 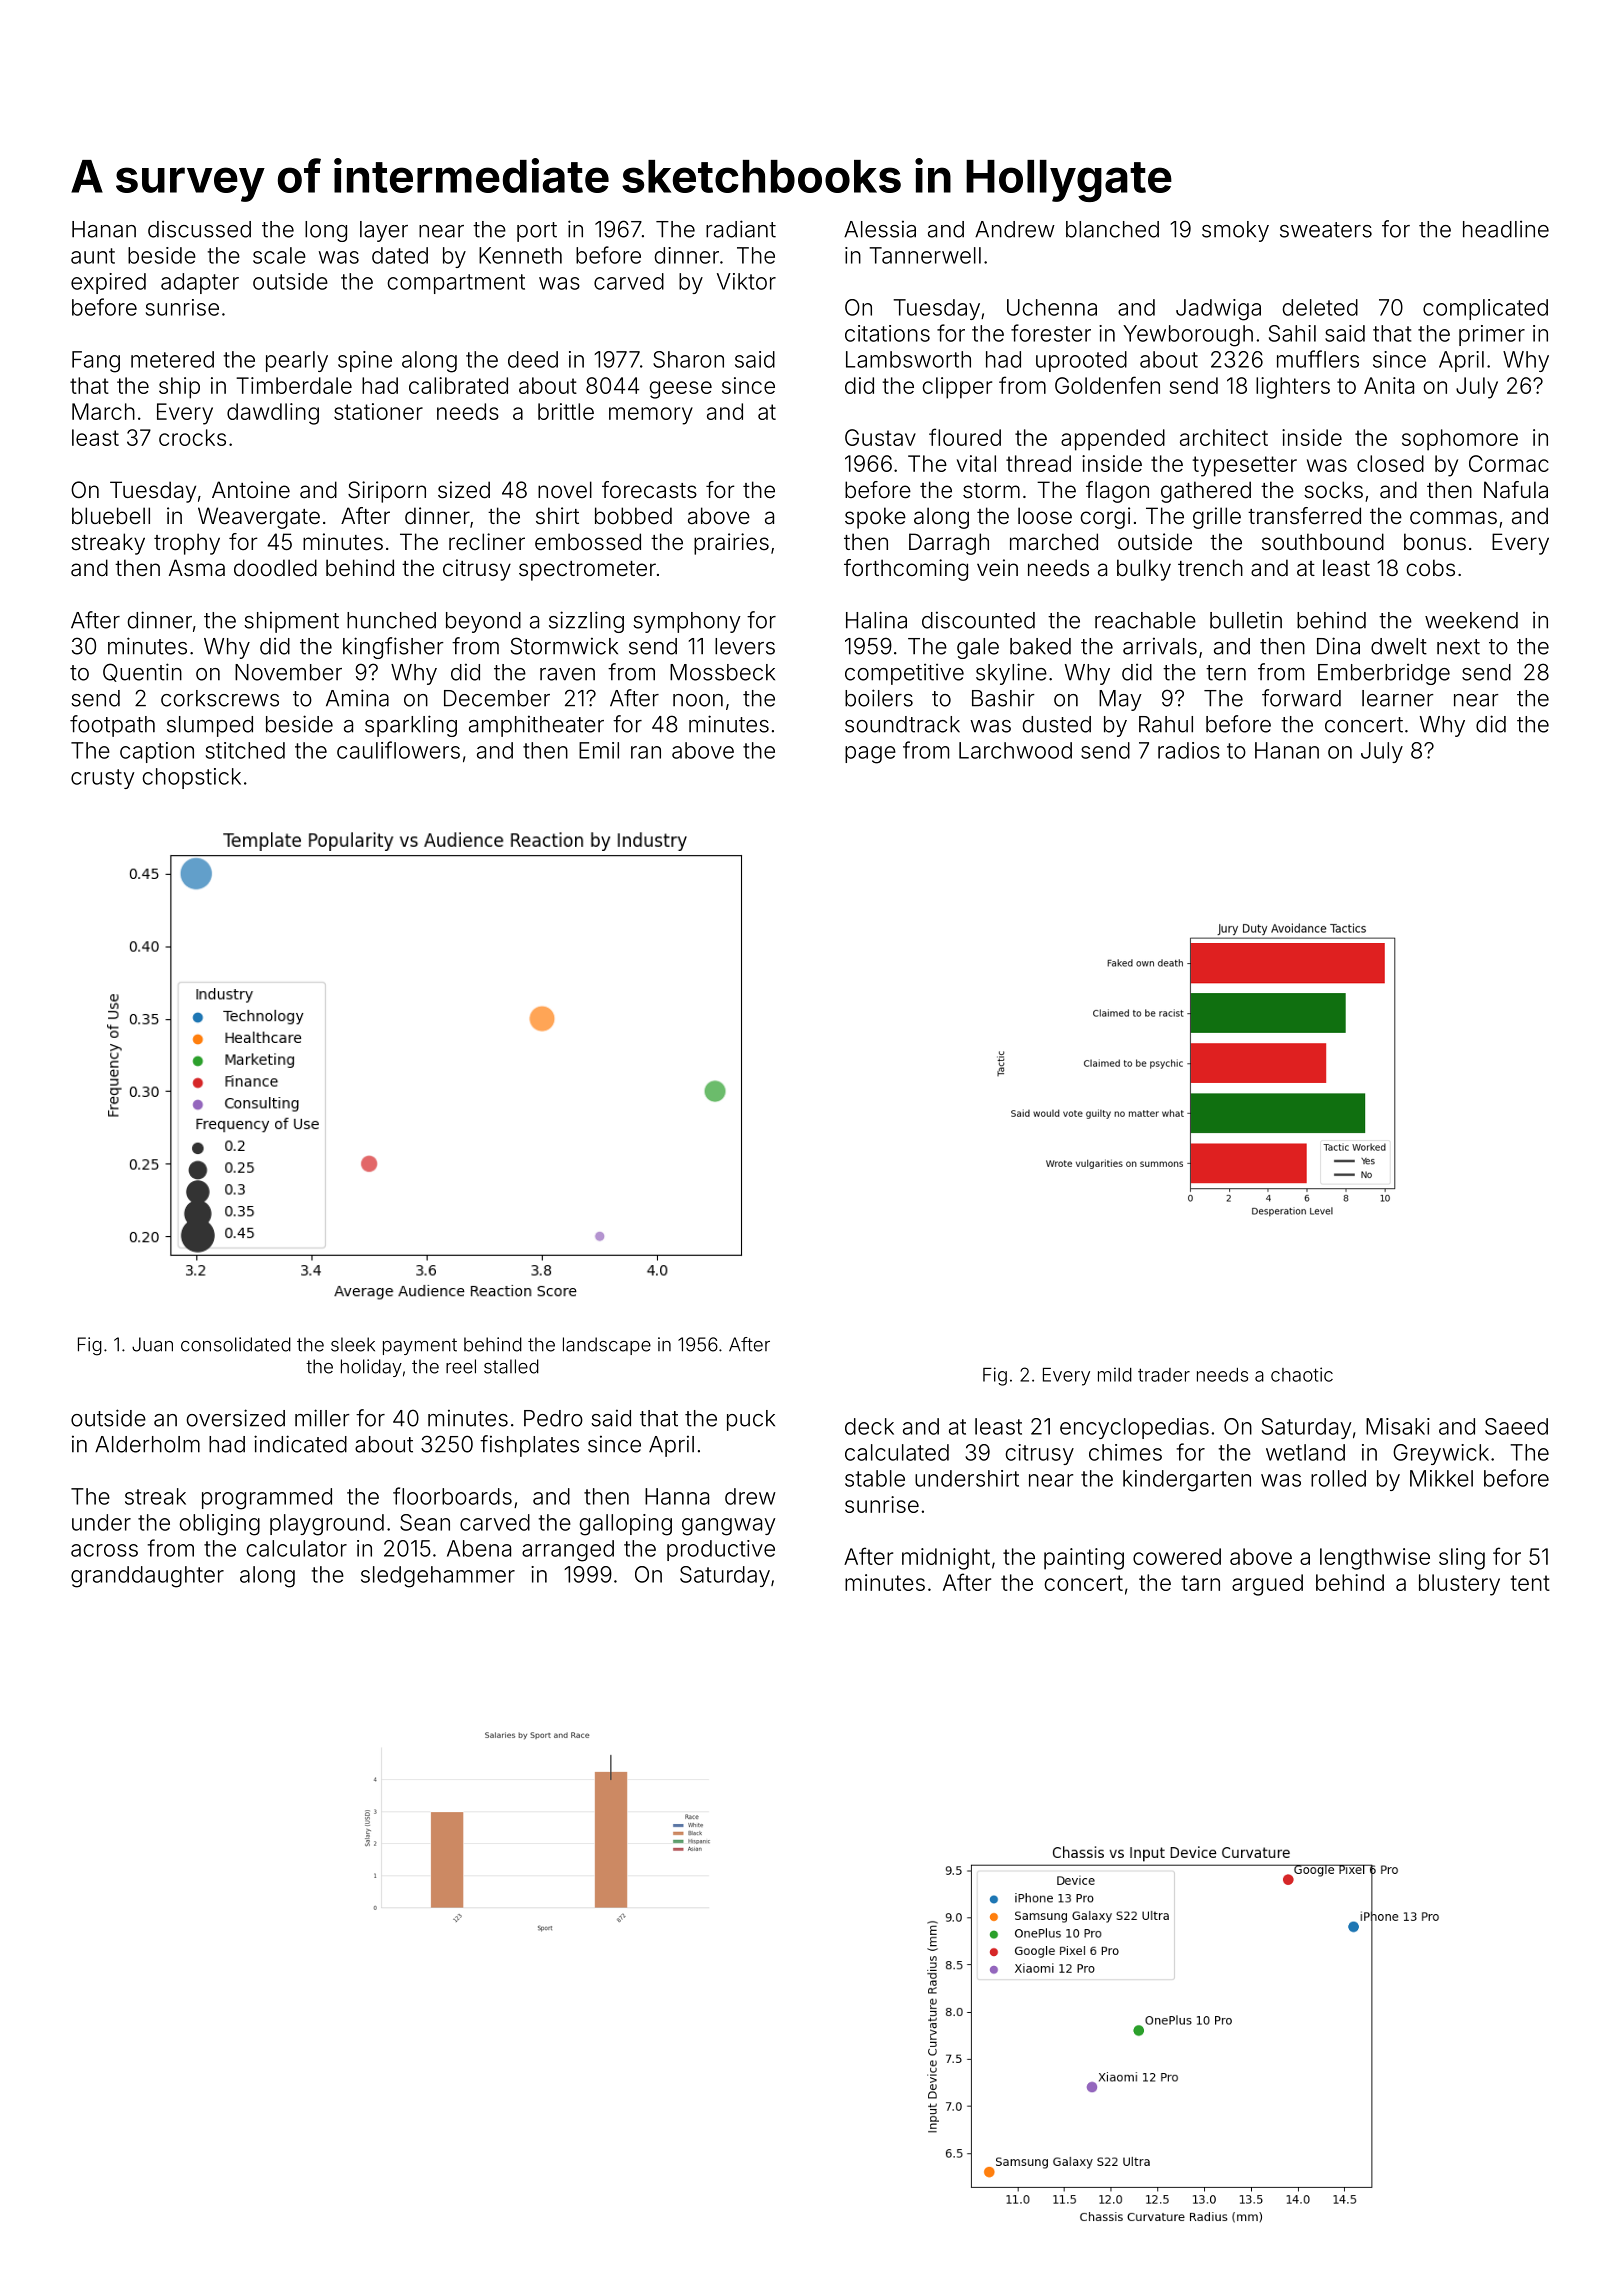 What do you see at coordinates (880, 437) in the image?
I see `Gustav` at bounding box center [880, 437].
